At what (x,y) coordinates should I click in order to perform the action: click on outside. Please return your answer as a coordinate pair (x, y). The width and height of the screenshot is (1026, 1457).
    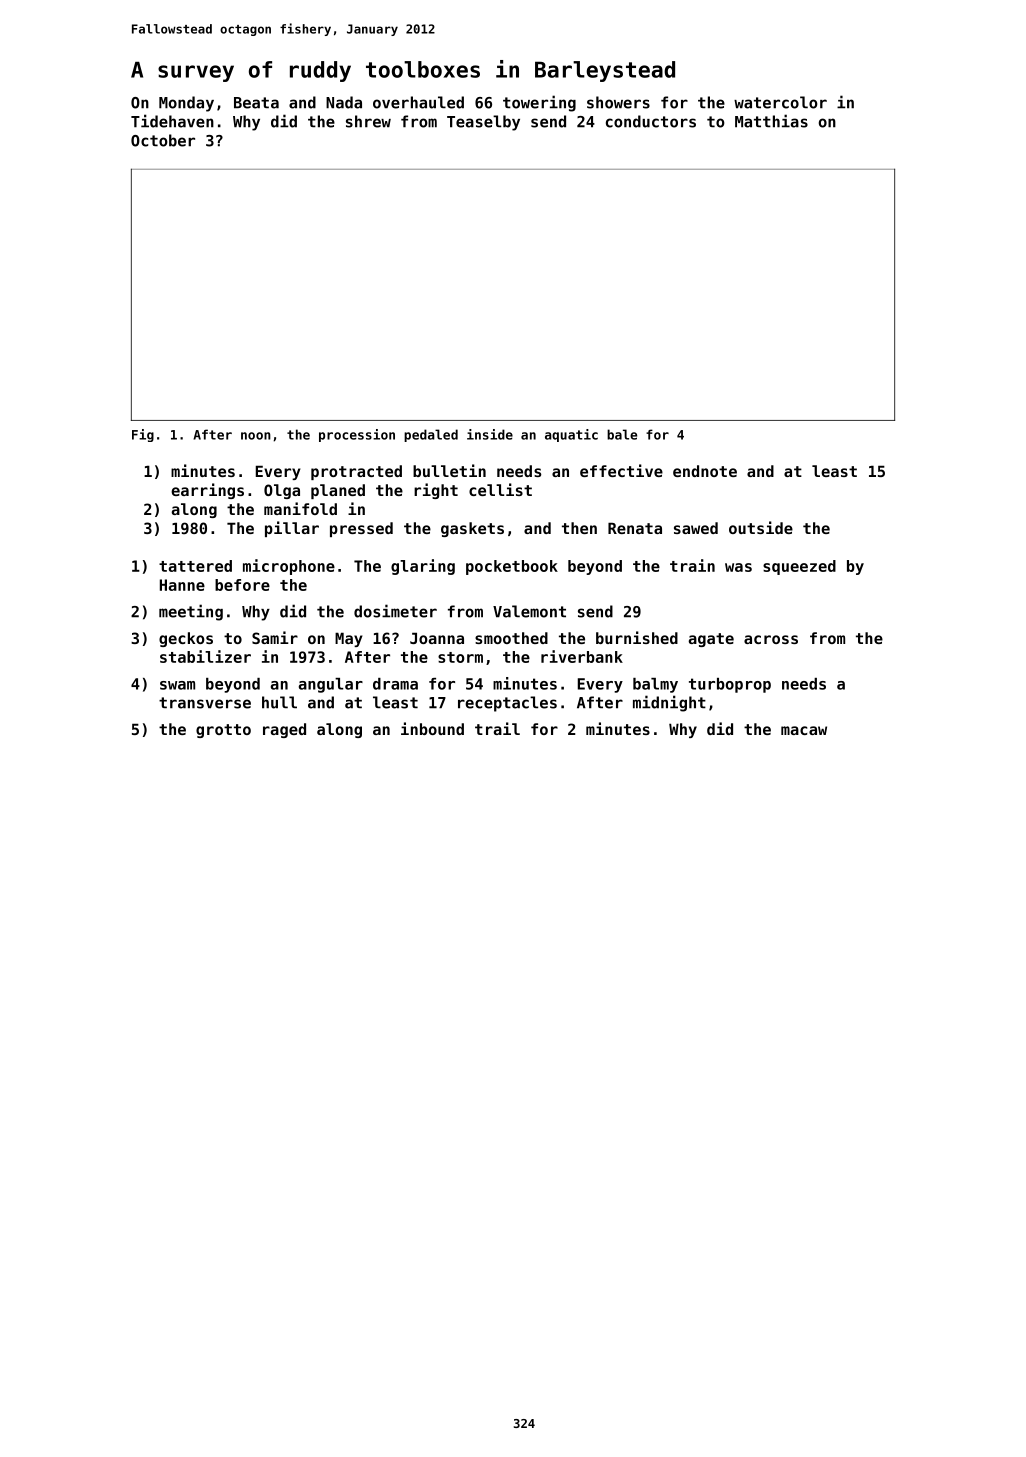
    Looking at the image, I should click on (761, 527).
